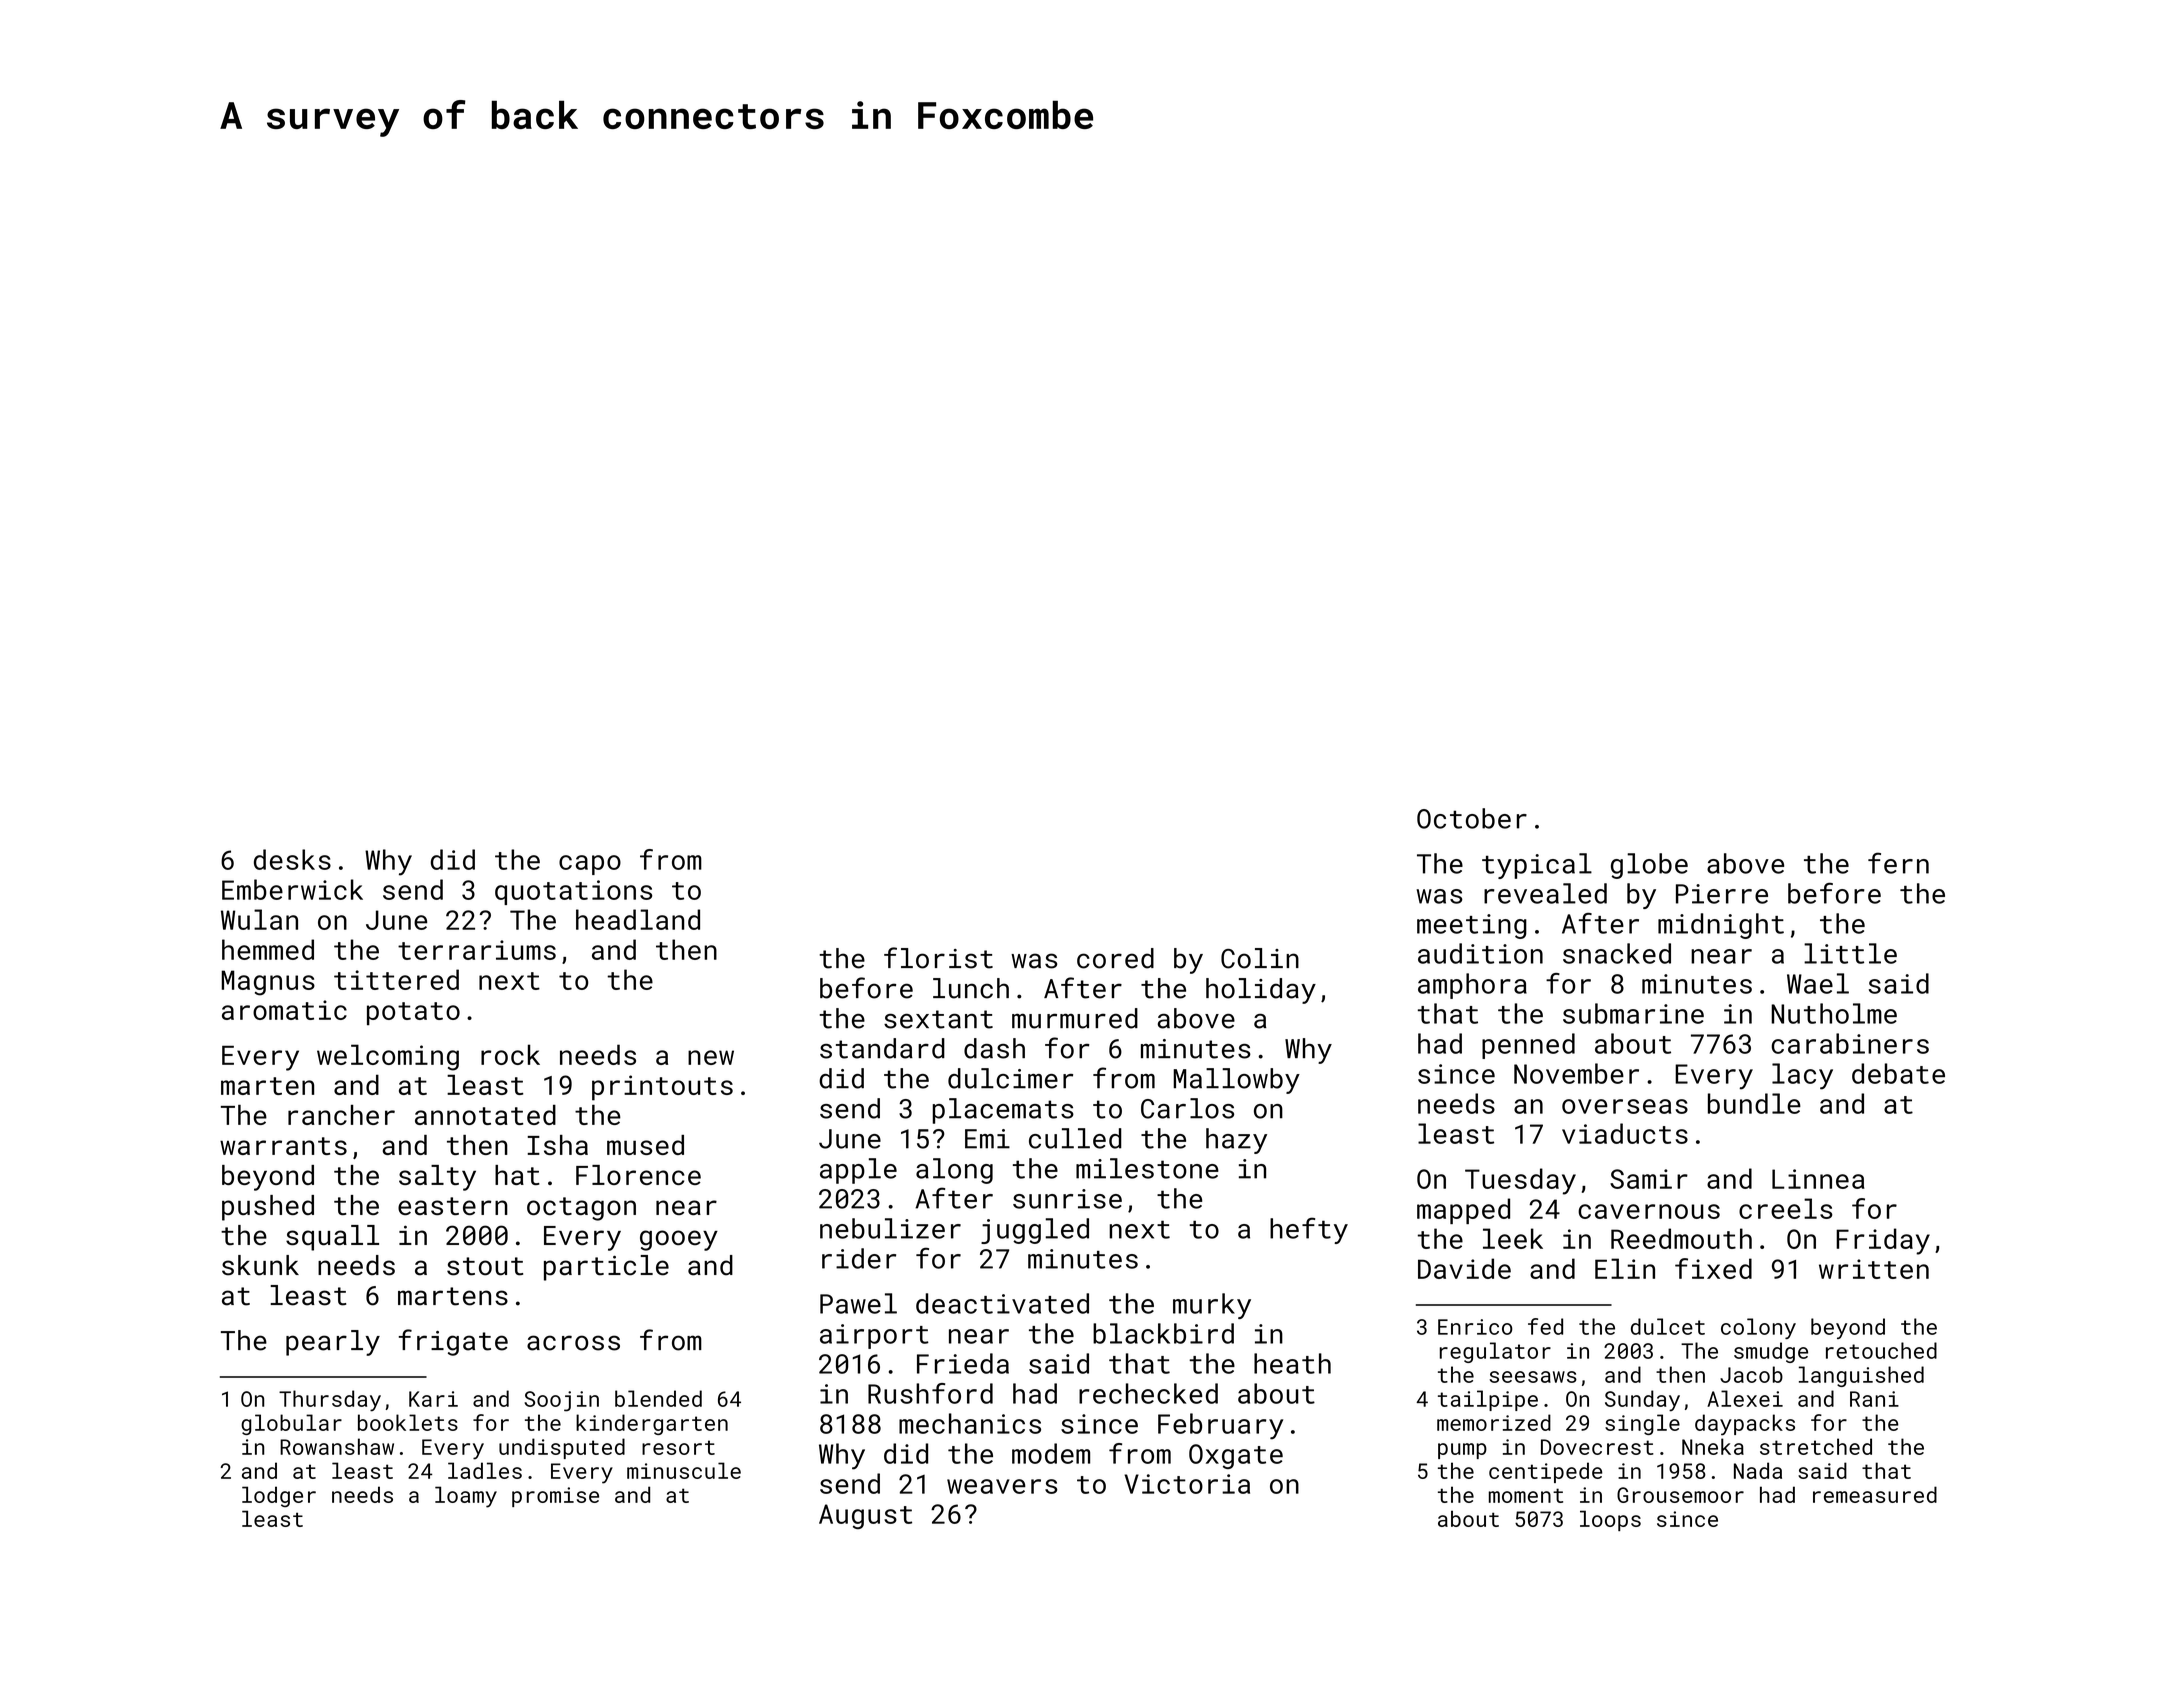 Image resolution: width=2178 pixels, height=1683 pixels. What do you see at coordinates (1003, 1111) in the screenshot?
I see `placemats` at bounding box center [1003, 1111].
